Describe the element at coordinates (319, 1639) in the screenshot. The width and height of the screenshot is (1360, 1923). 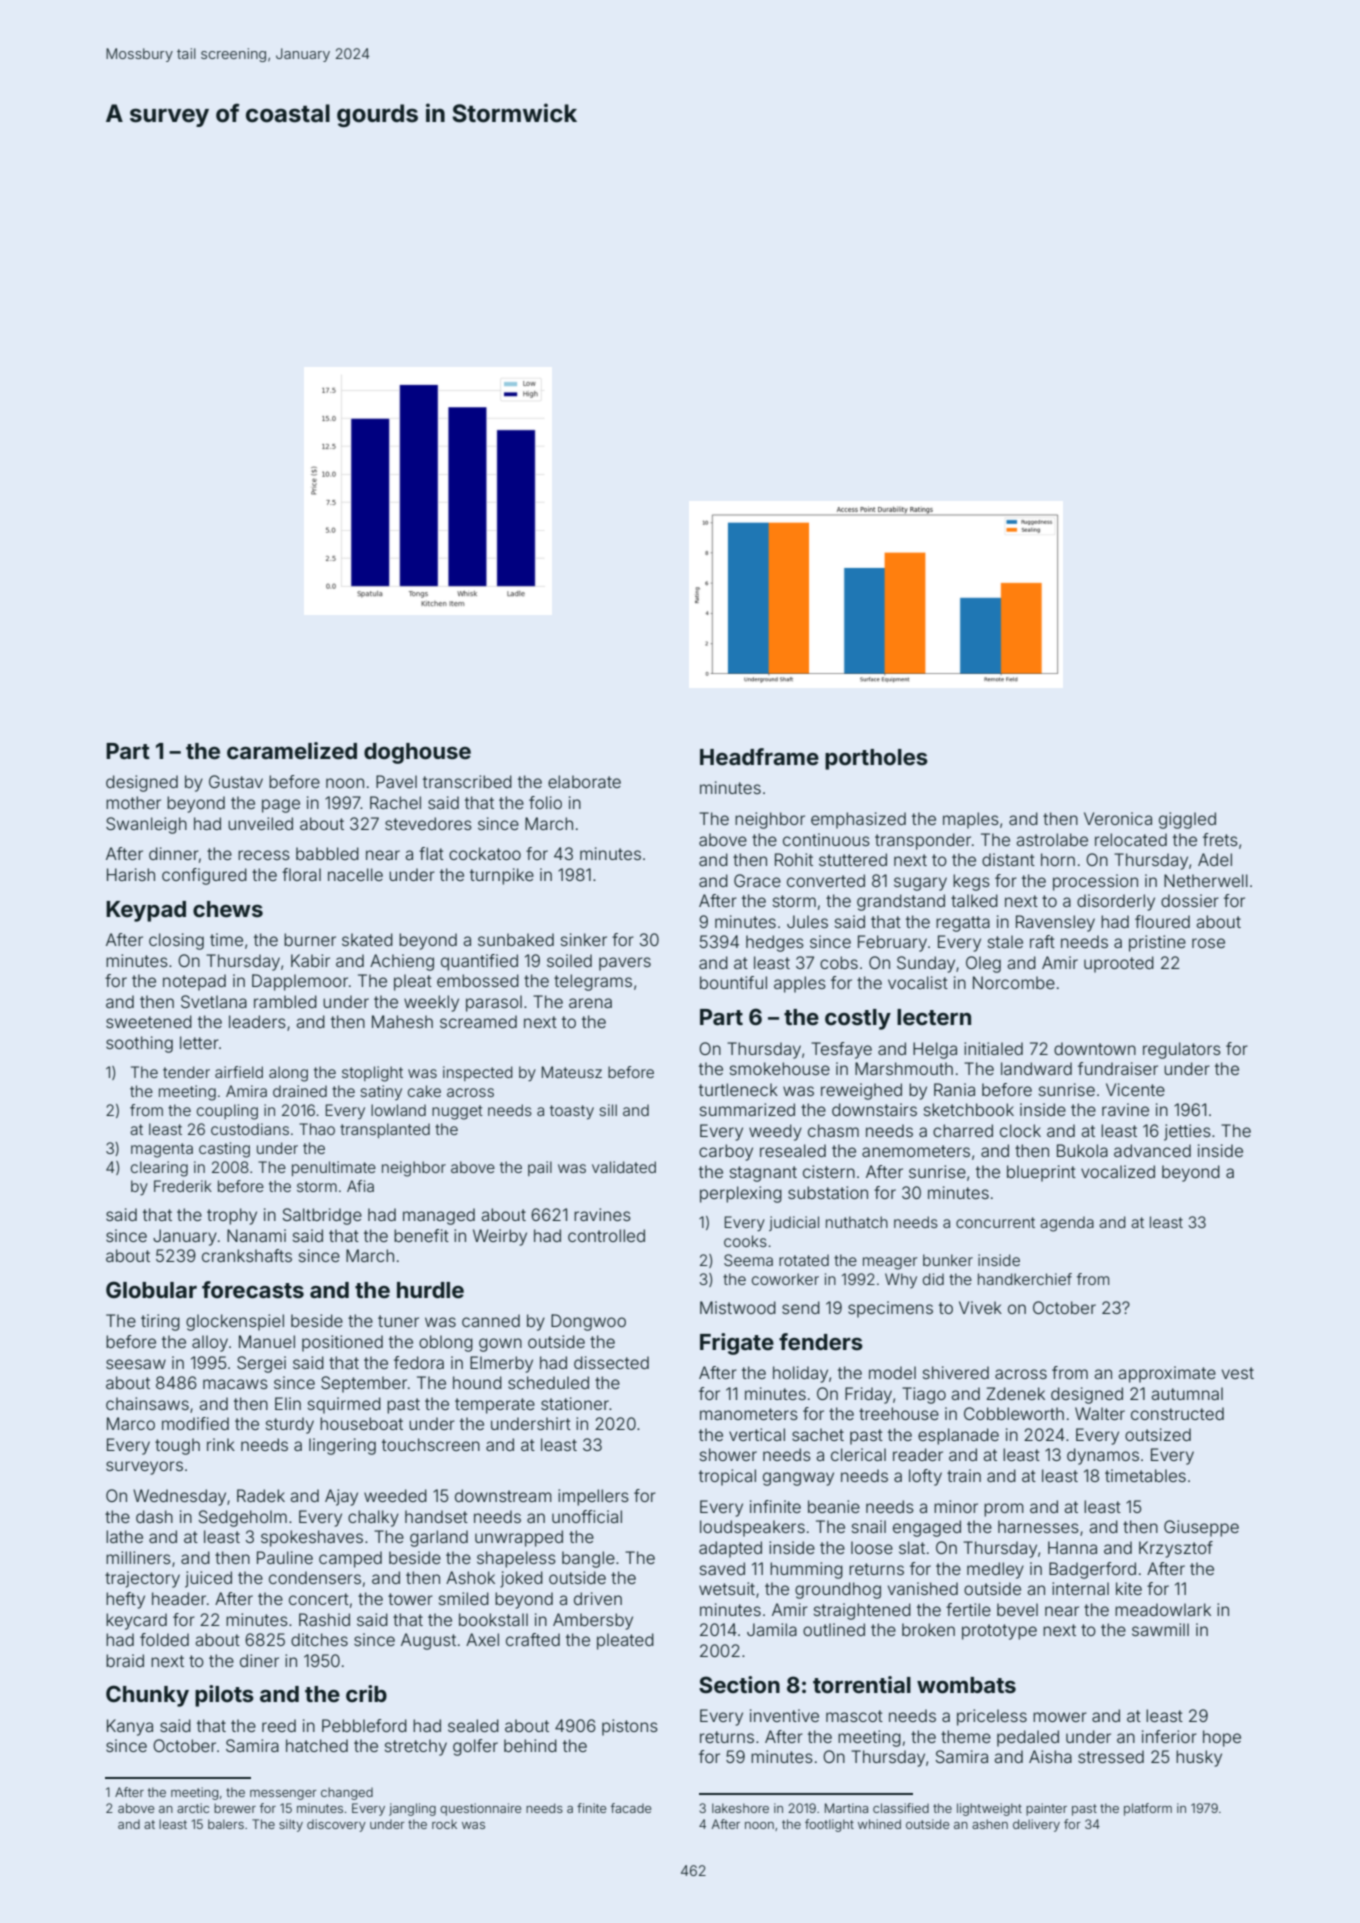
I see `ditches` at that location.
